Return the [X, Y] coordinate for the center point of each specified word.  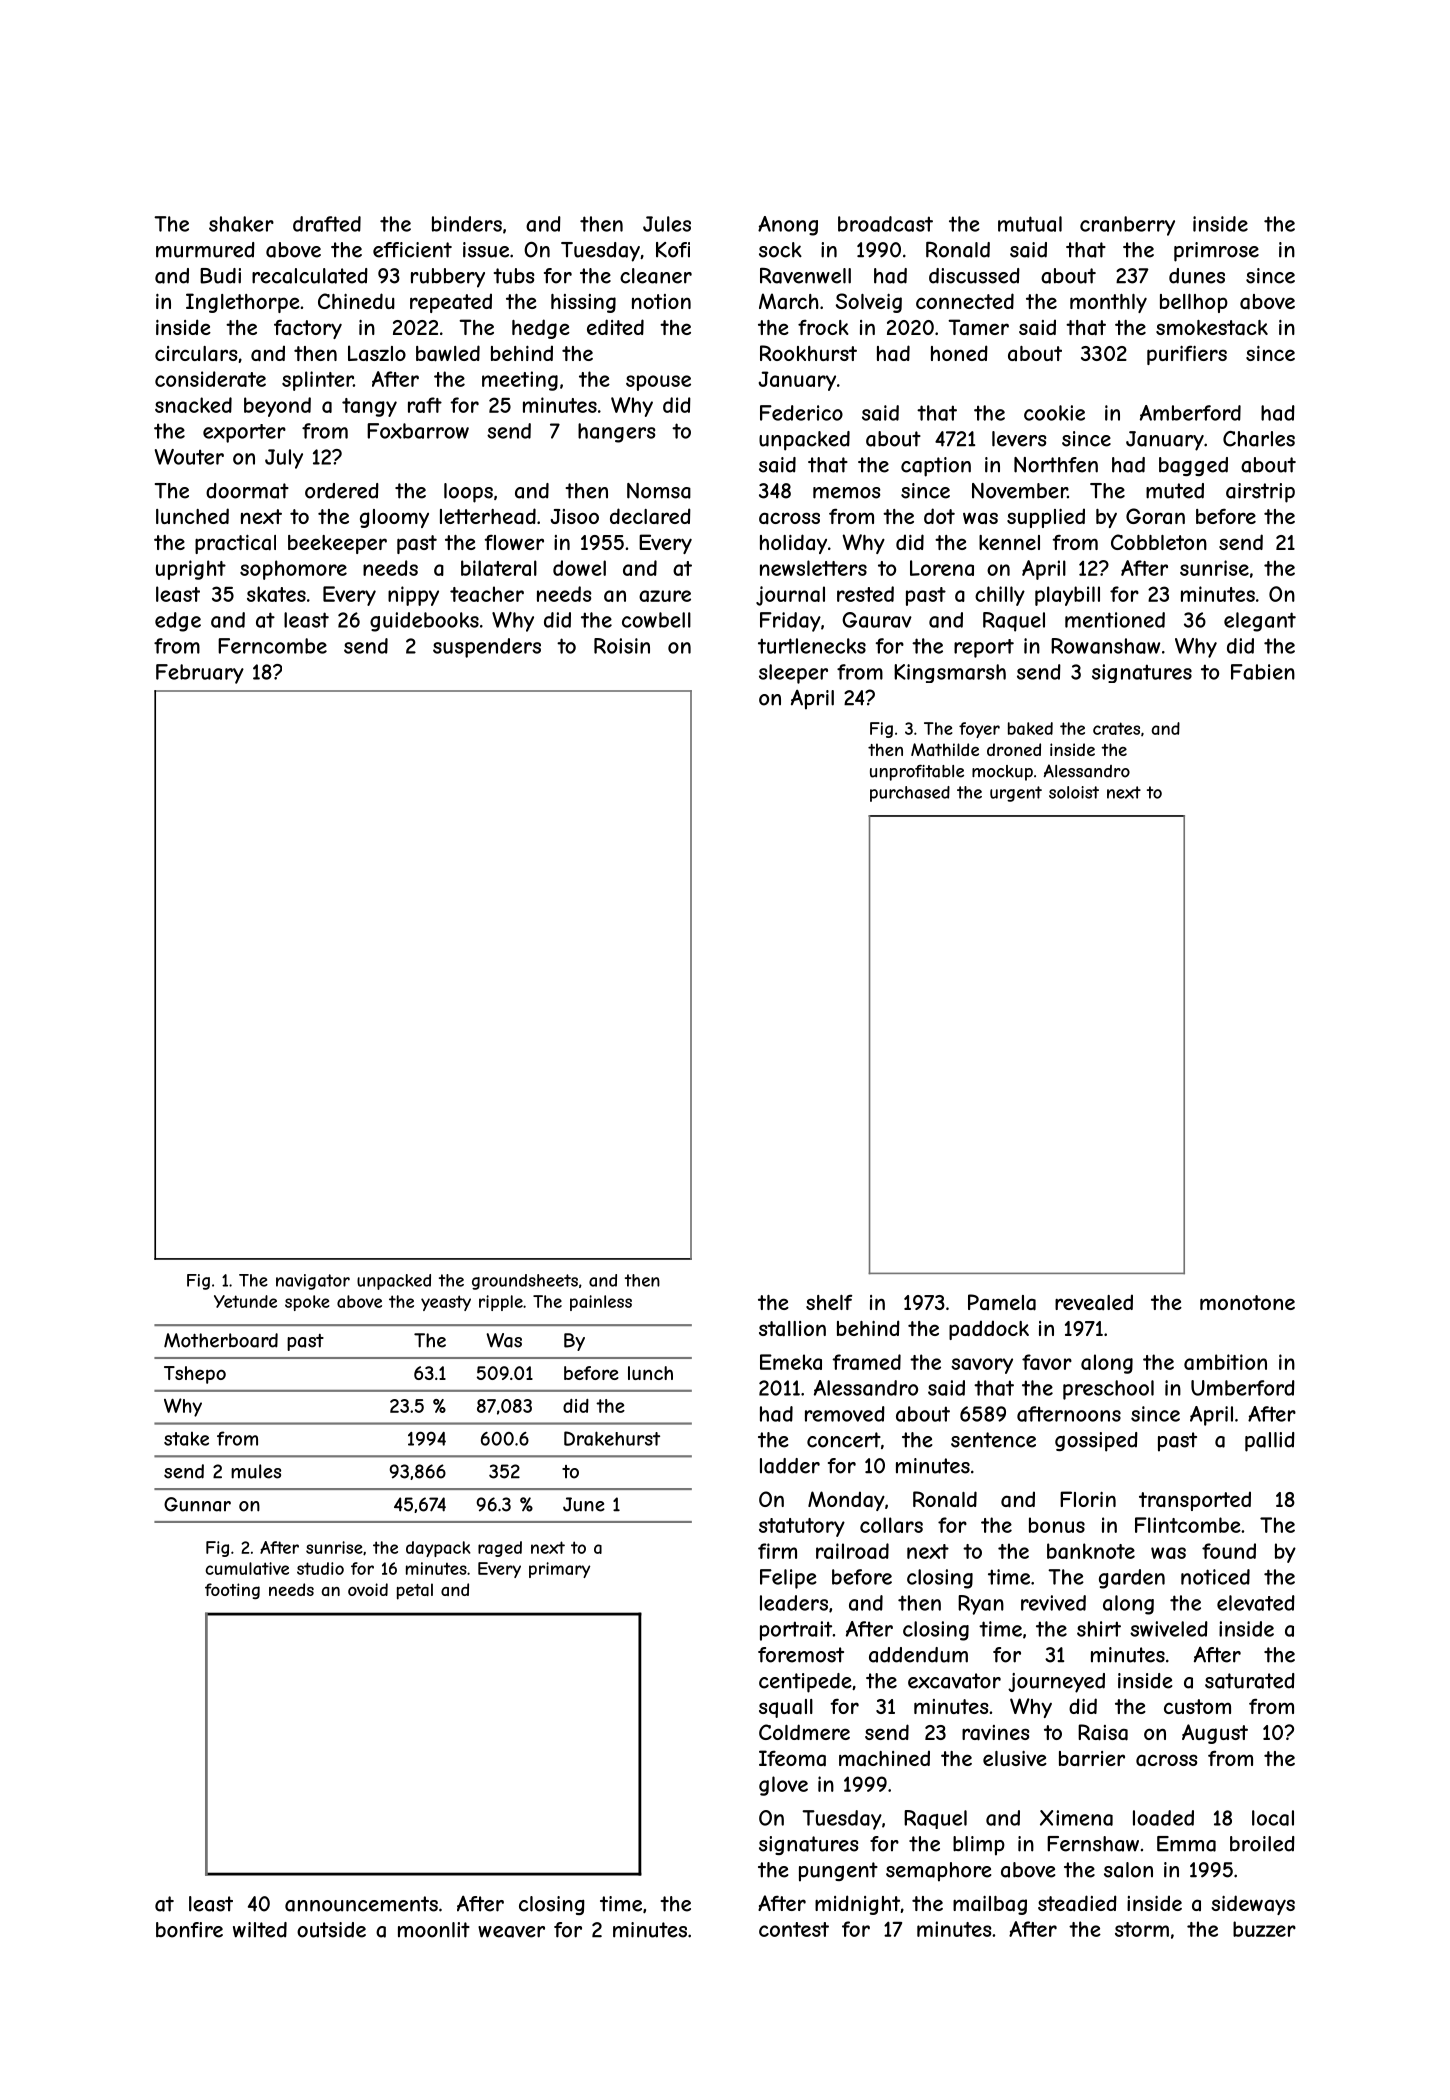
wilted [260, 1930]
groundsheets [525, 1282]
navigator [313, 1282]
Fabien [1263, 672]
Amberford [1190, 413]
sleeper [793, 674]
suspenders [487, 648]
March [788, 301]
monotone [1247, 1302]
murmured [205, 250]
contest [794, 1929]
